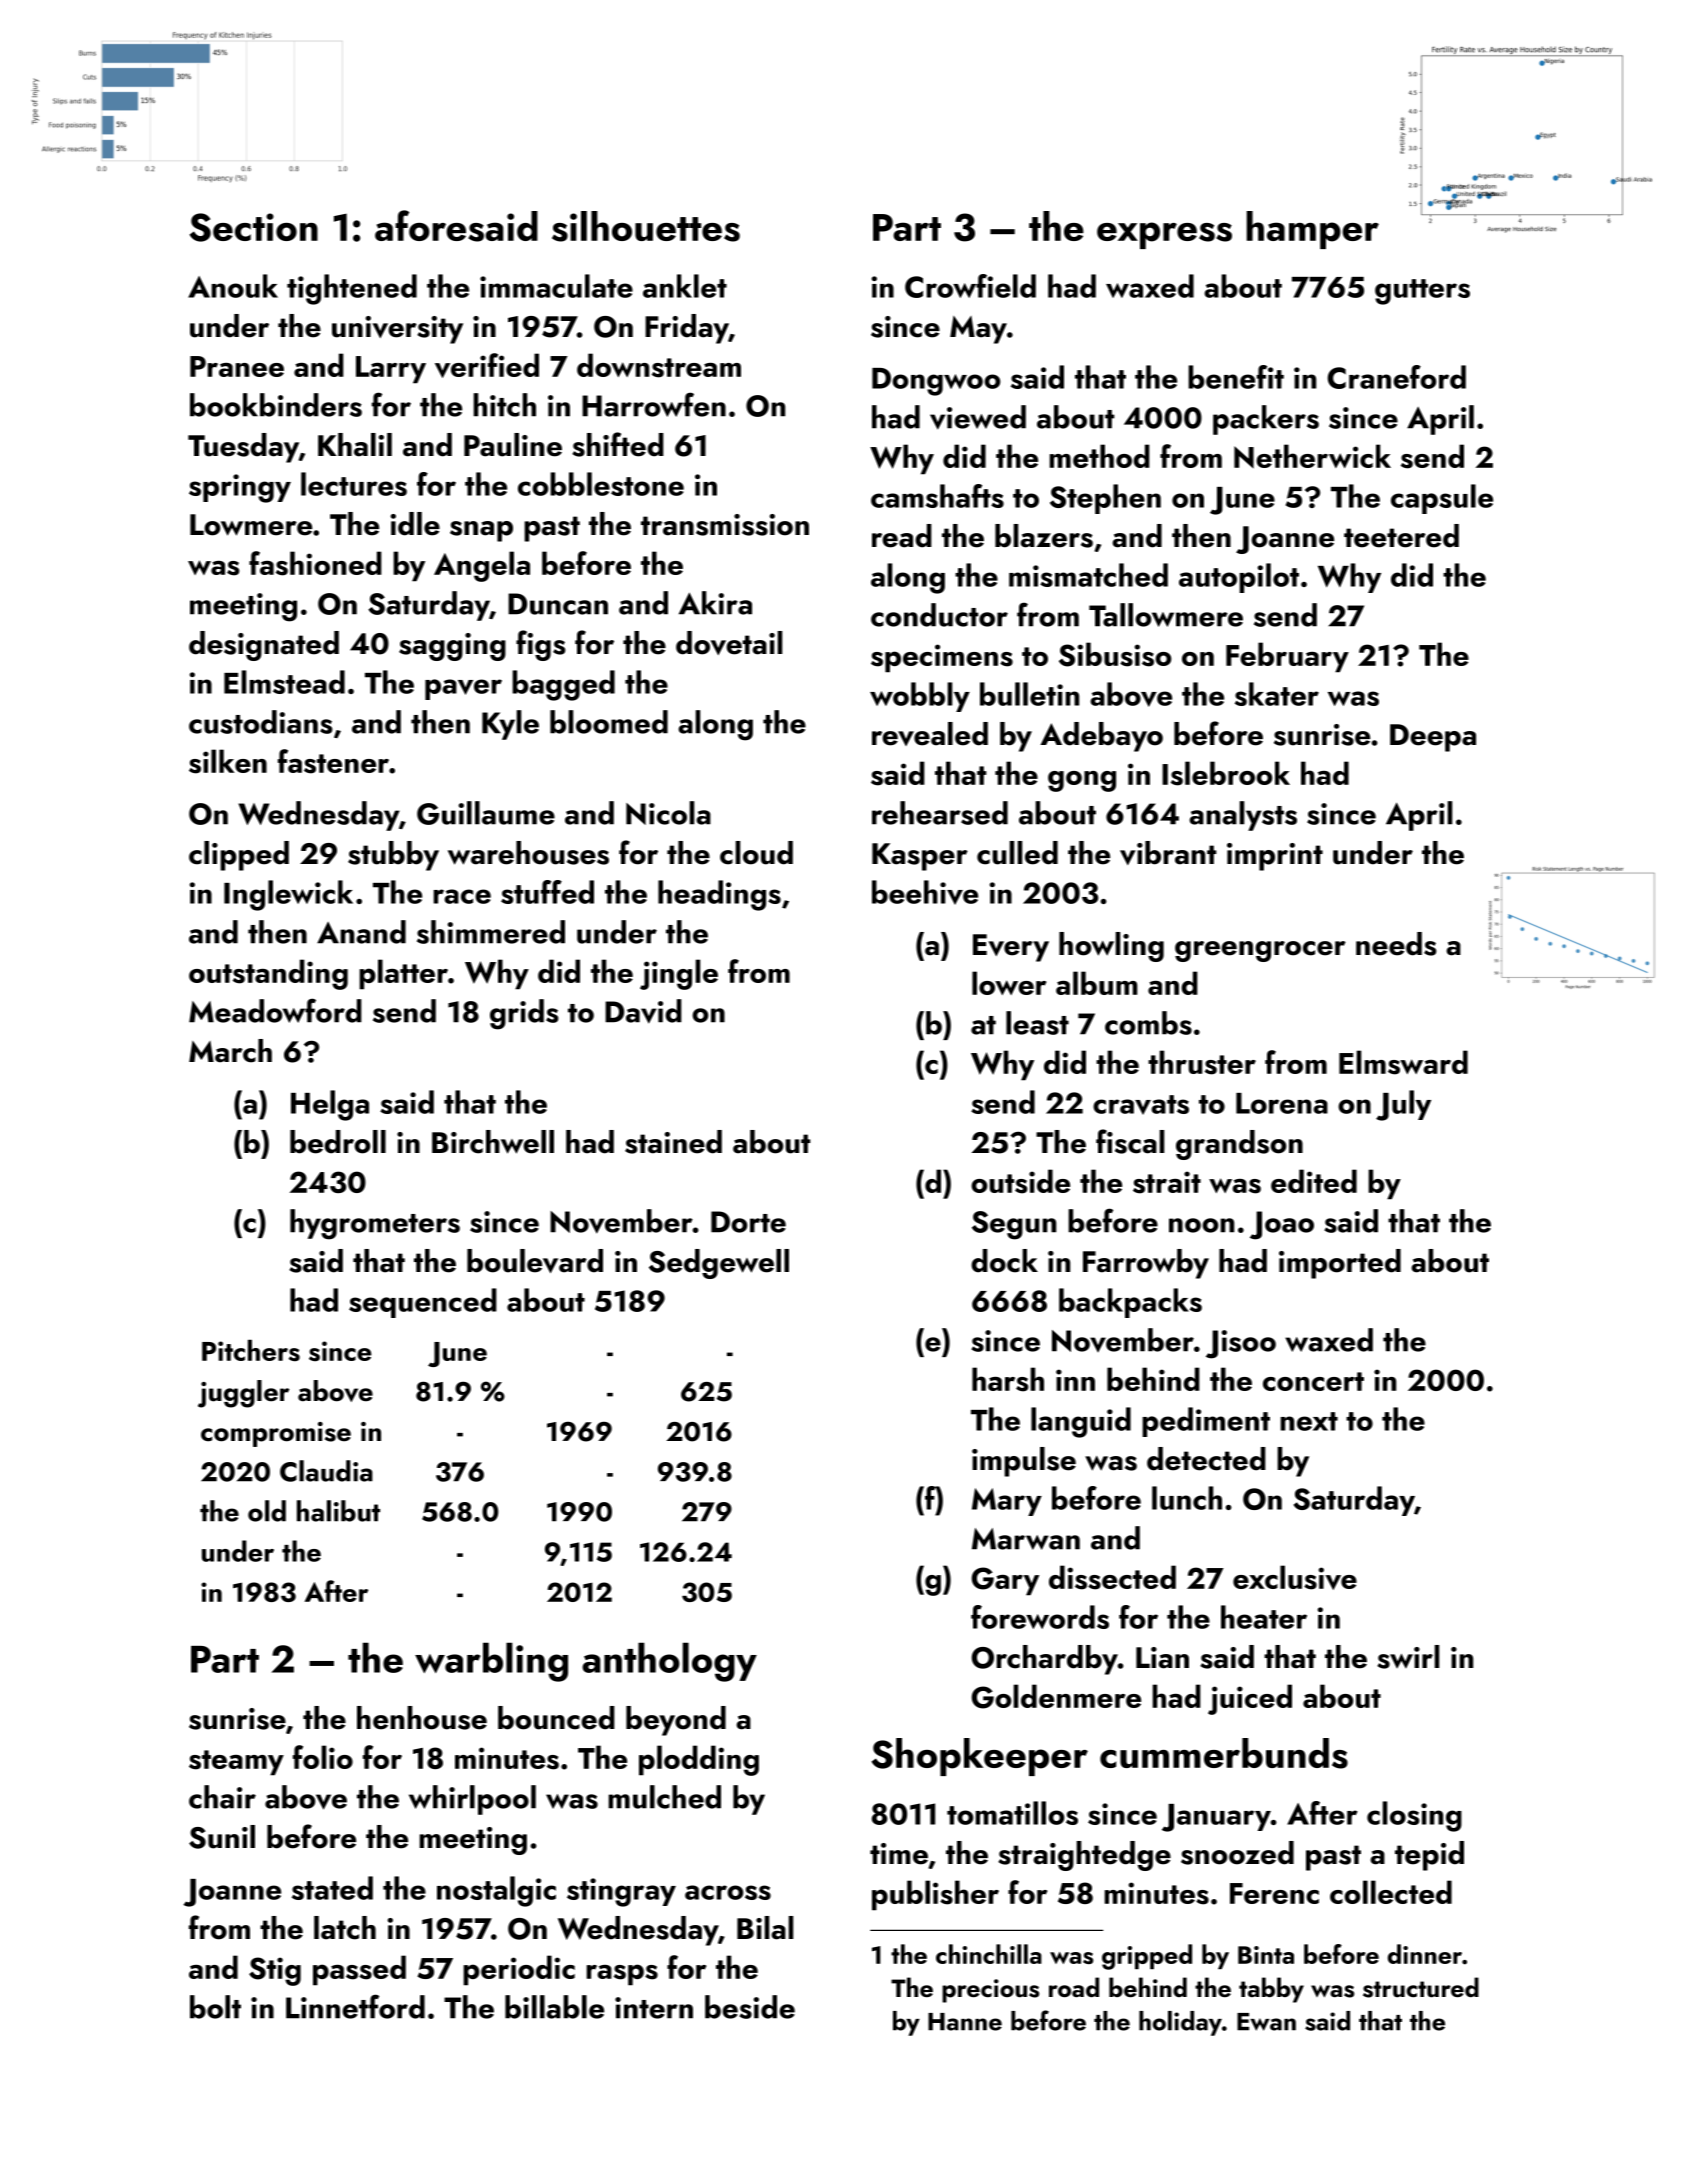 The height and width of the page is (2178, 1683). I want to click on Guillaume, so click(486, 813).
